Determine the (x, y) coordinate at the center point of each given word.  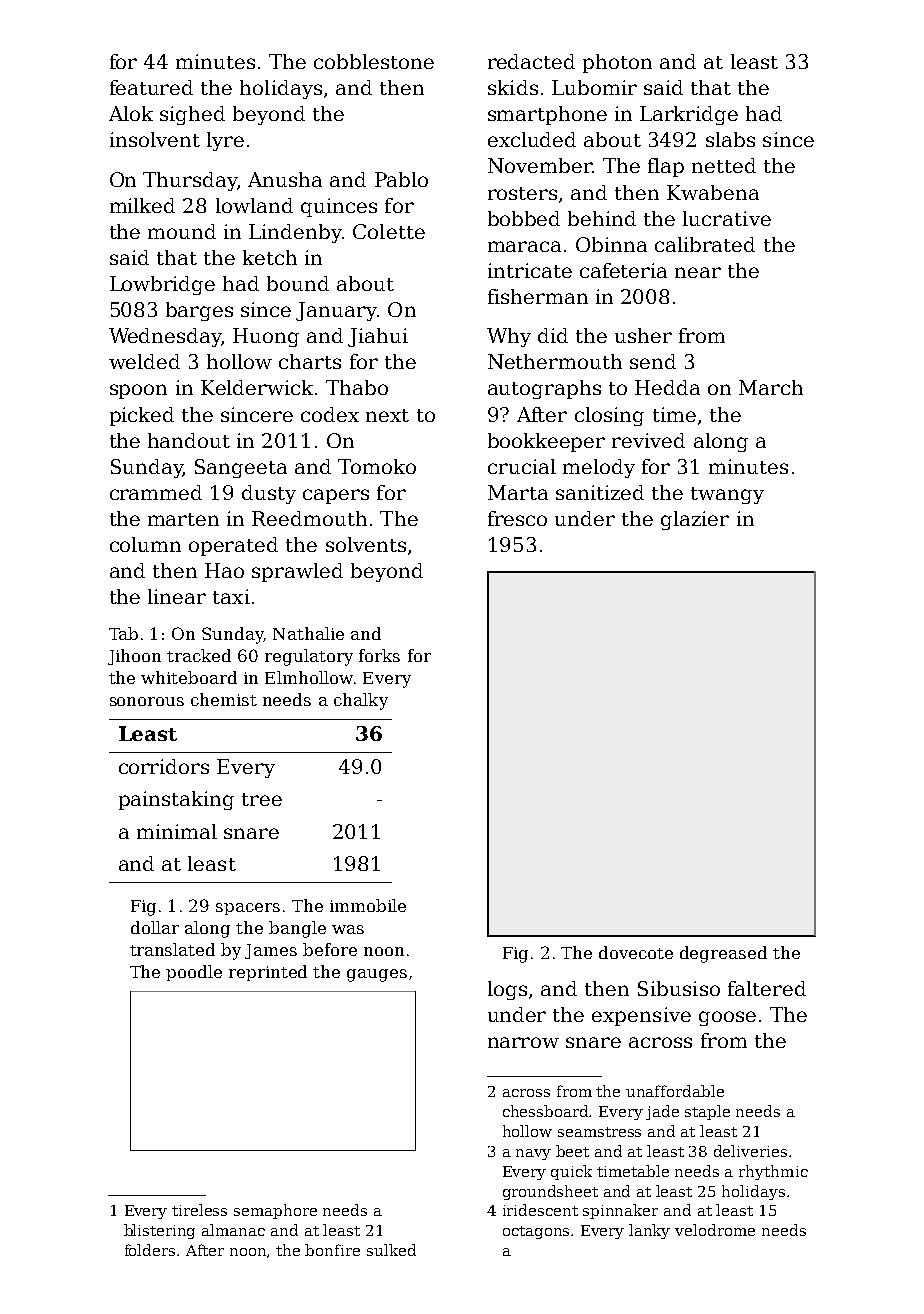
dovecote (636, 952)
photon (617, 63)
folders (150, 1250)
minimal (177, 831)
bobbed (524, 218)
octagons (536, 1232)
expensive (641, 1016)
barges (199, 311)
